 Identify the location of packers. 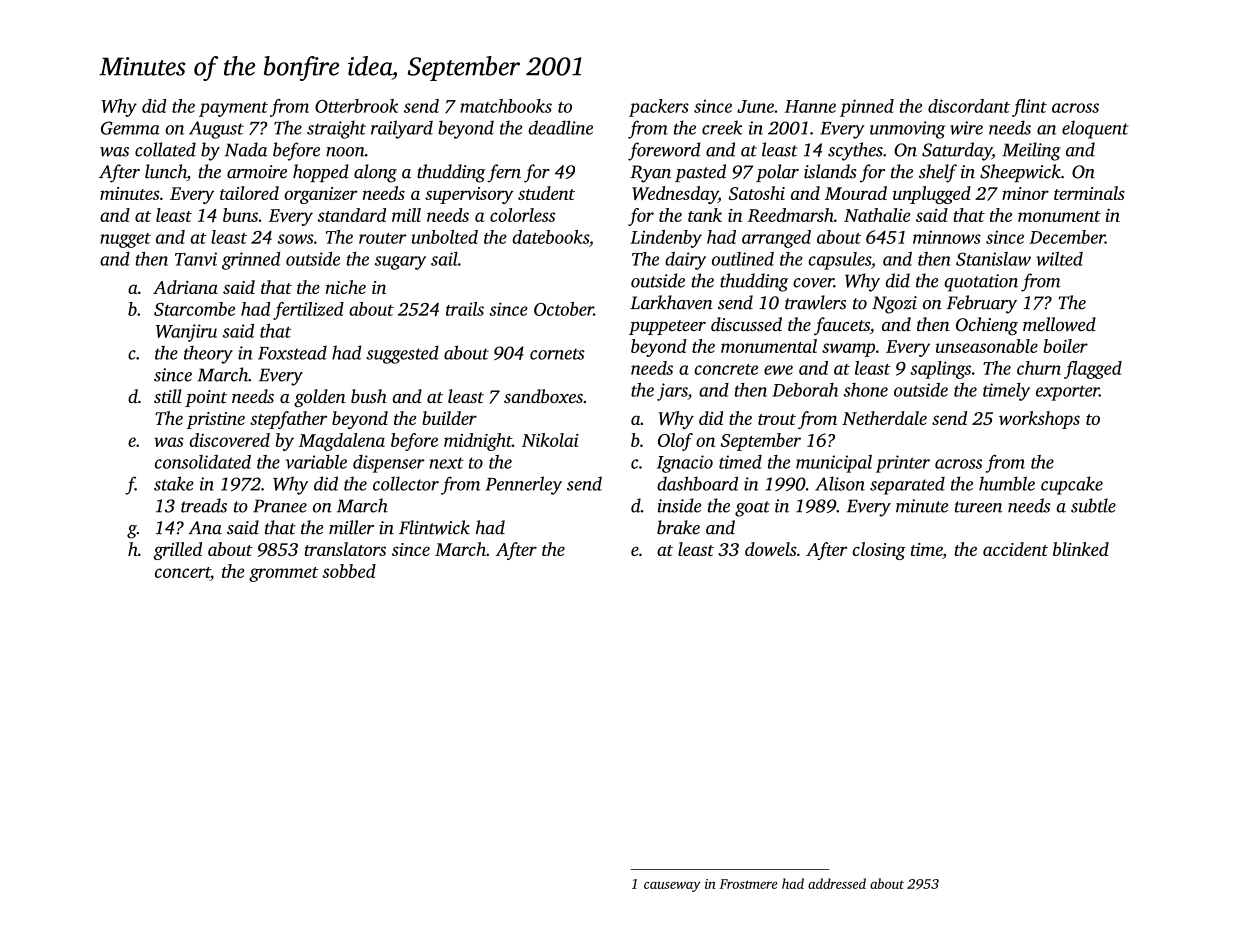
(659, 108).
